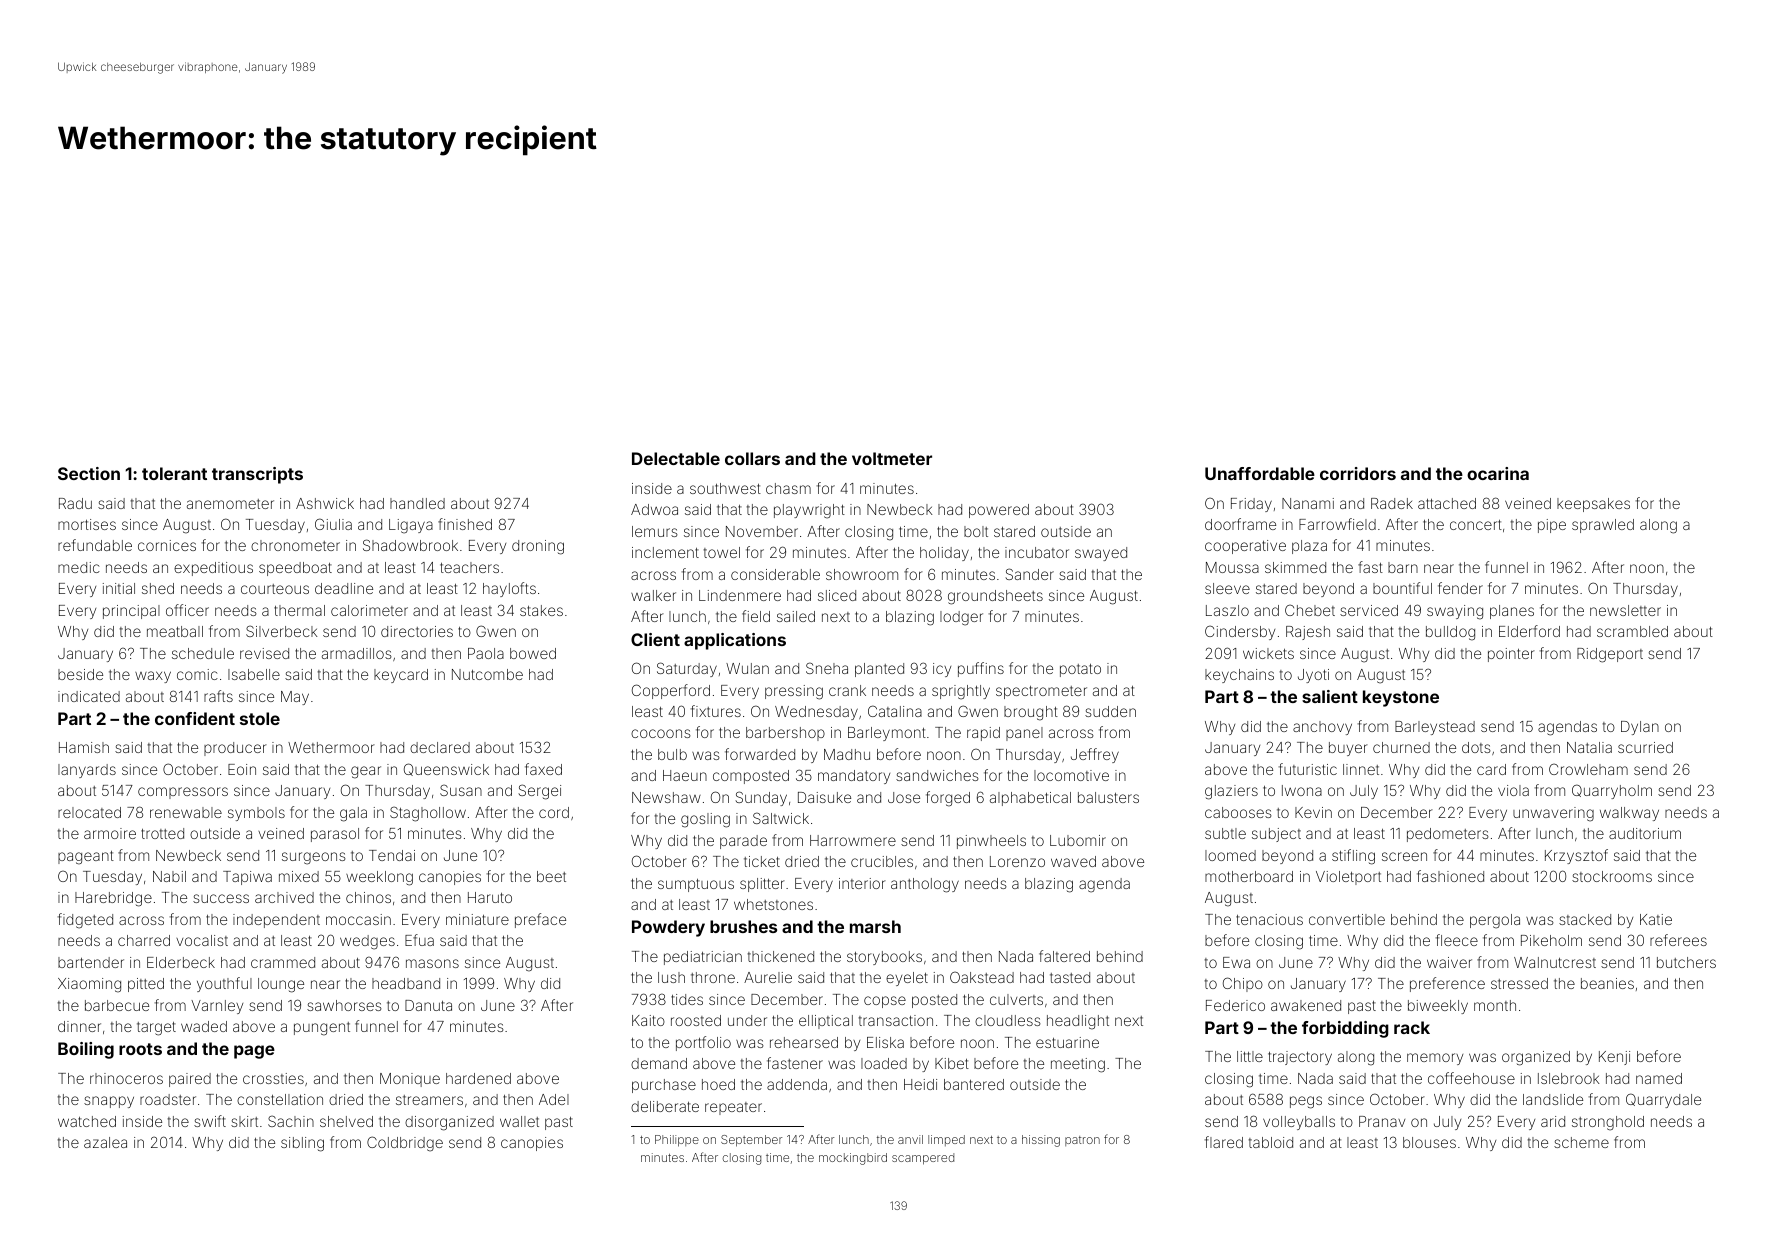  I want to click on sumptuous, so click(696, 885).
